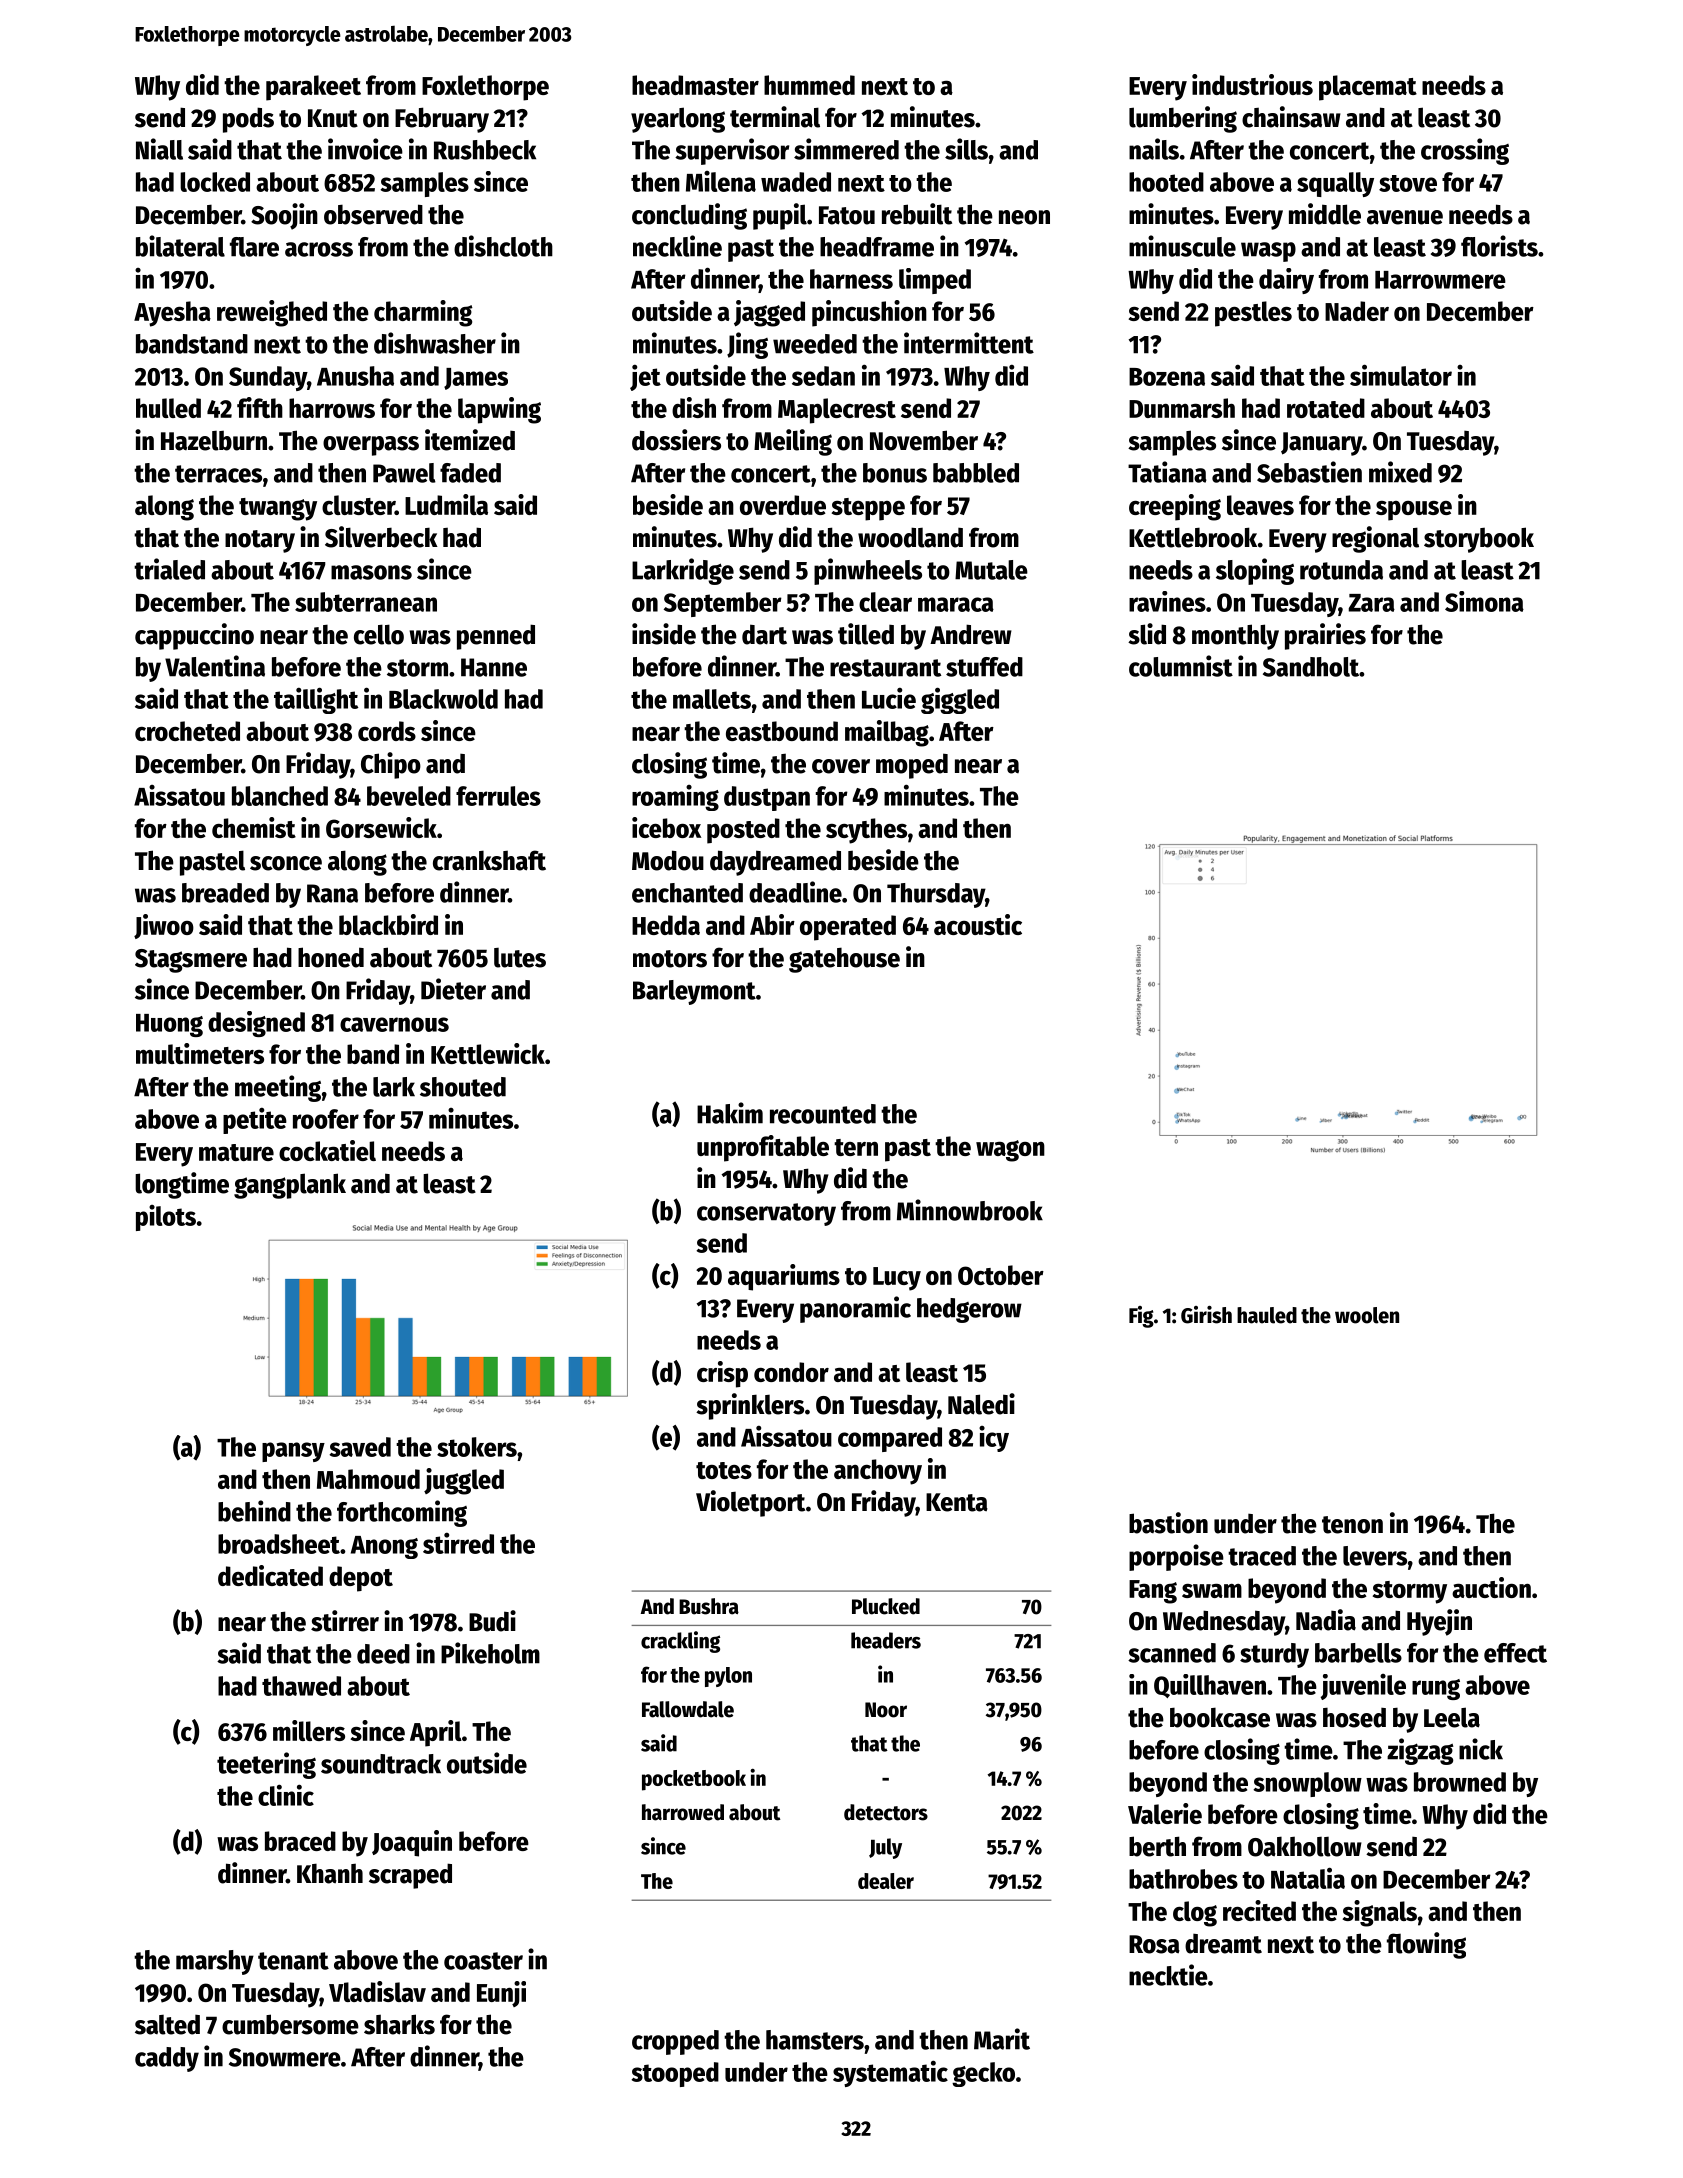  What do you see at coordinates (301, 1686) in the page?
I see `thawed` at bounding box center [301, 1686].
